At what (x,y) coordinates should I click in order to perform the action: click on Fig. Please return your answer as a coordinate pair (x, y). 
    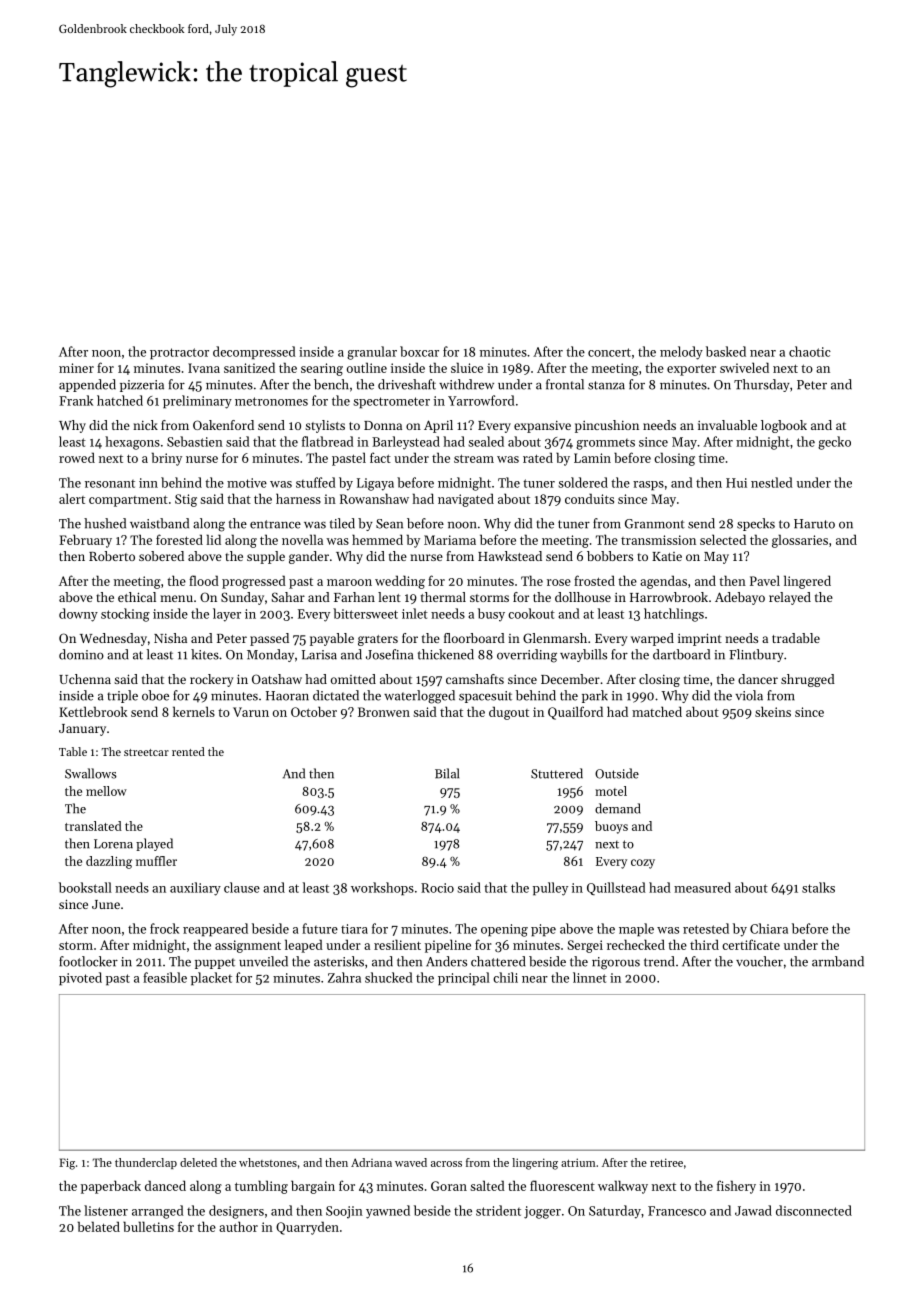
    Looking at the image, I should click on (67, 1164).
